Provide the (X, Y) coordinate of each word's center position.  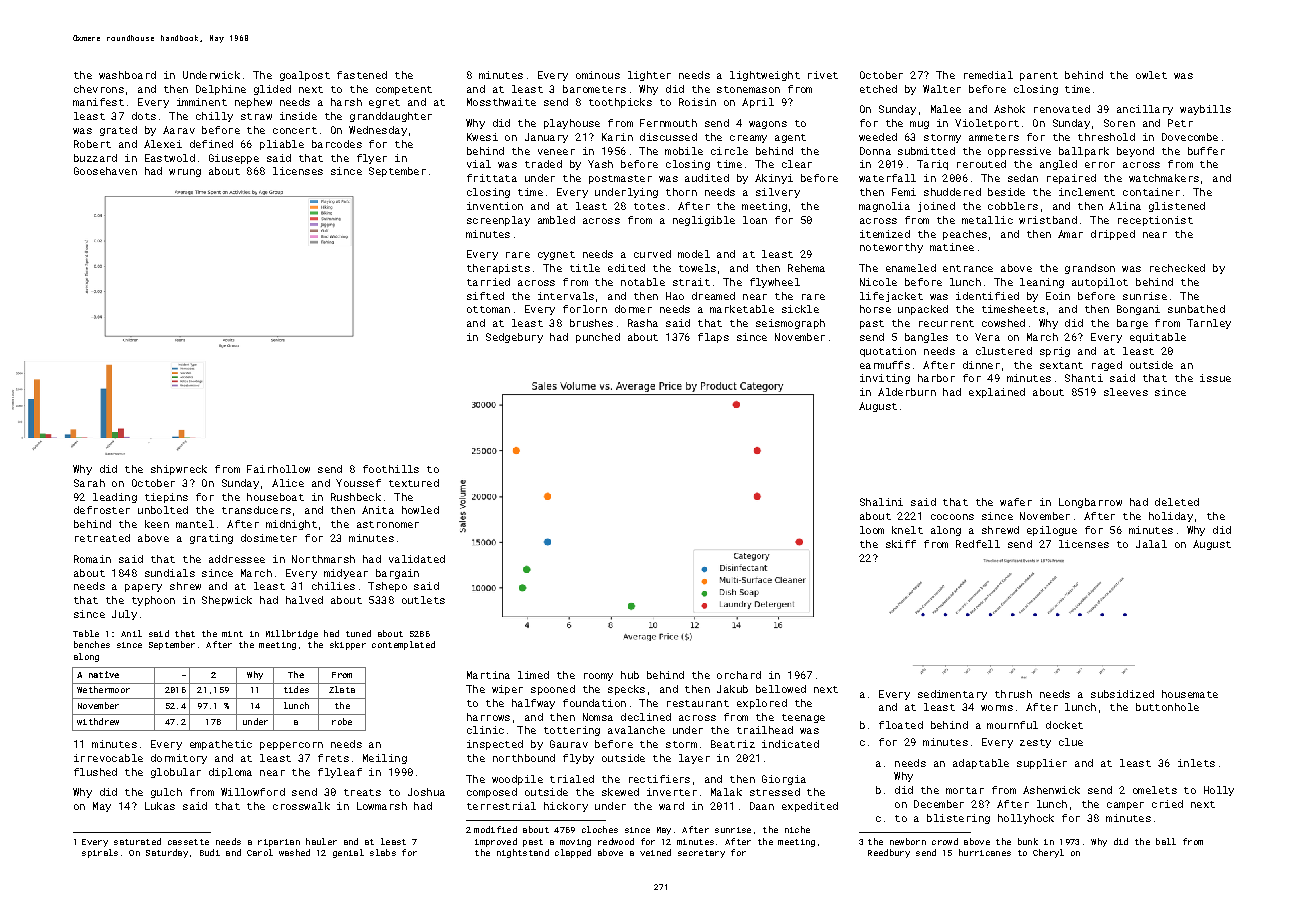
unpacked (923, 310)
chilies (333, 586)
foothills (391, 469)
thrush (1013, 694)
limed (533, 675)
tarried (488, 282)
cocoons (952, 517)
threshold (1106, 137)
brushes (591, 323)
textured (414, 483)
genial (348, 853)
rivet (823, 75)
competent (404, 90)
